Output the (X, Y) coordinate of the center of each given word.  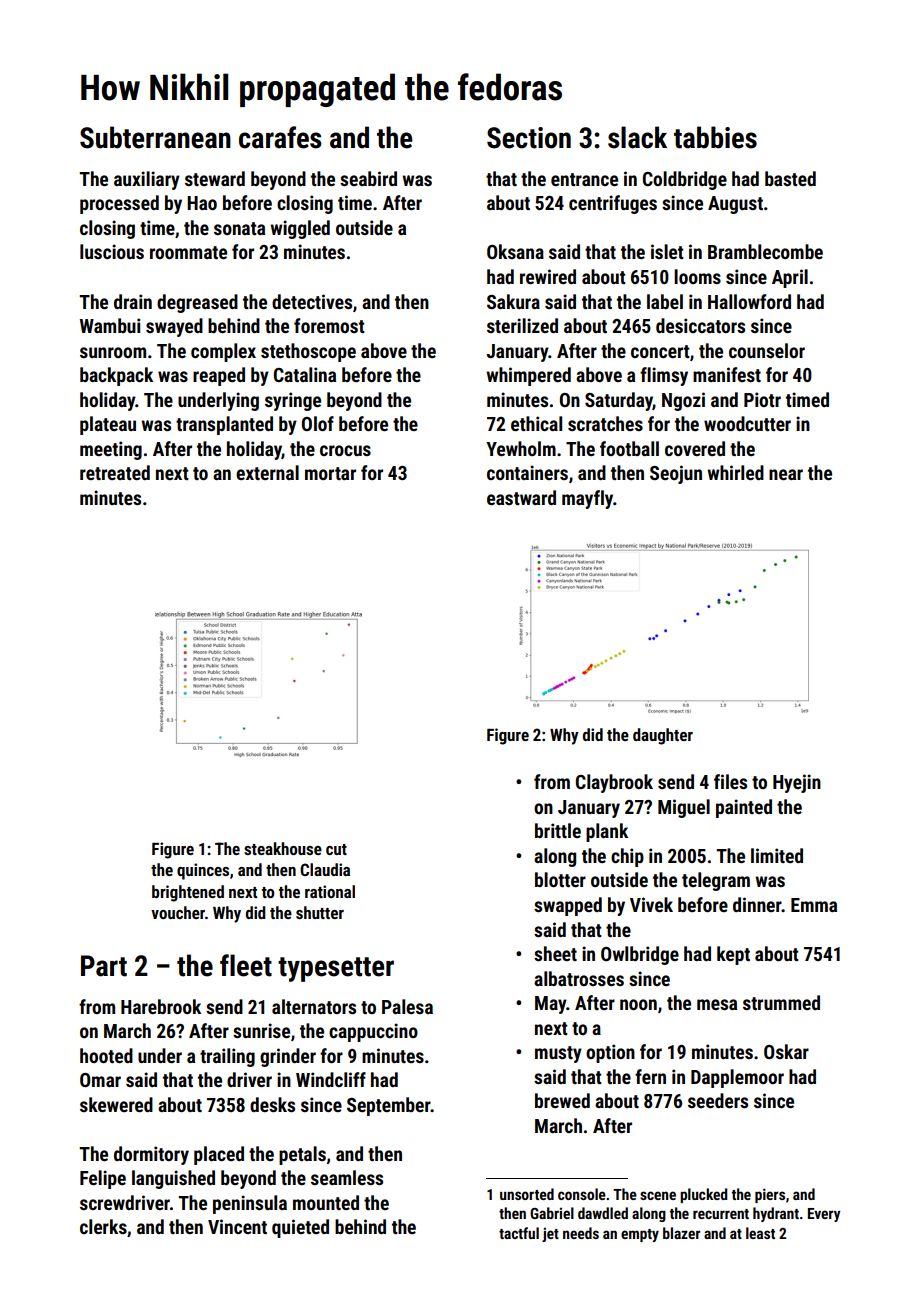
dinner (757, 904)
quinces (203, 871)
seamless (347, 1177)
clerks (103, 1226)
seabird (368, 178)
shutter (320, 912)
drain (133, 301)
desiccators (700, 325)
